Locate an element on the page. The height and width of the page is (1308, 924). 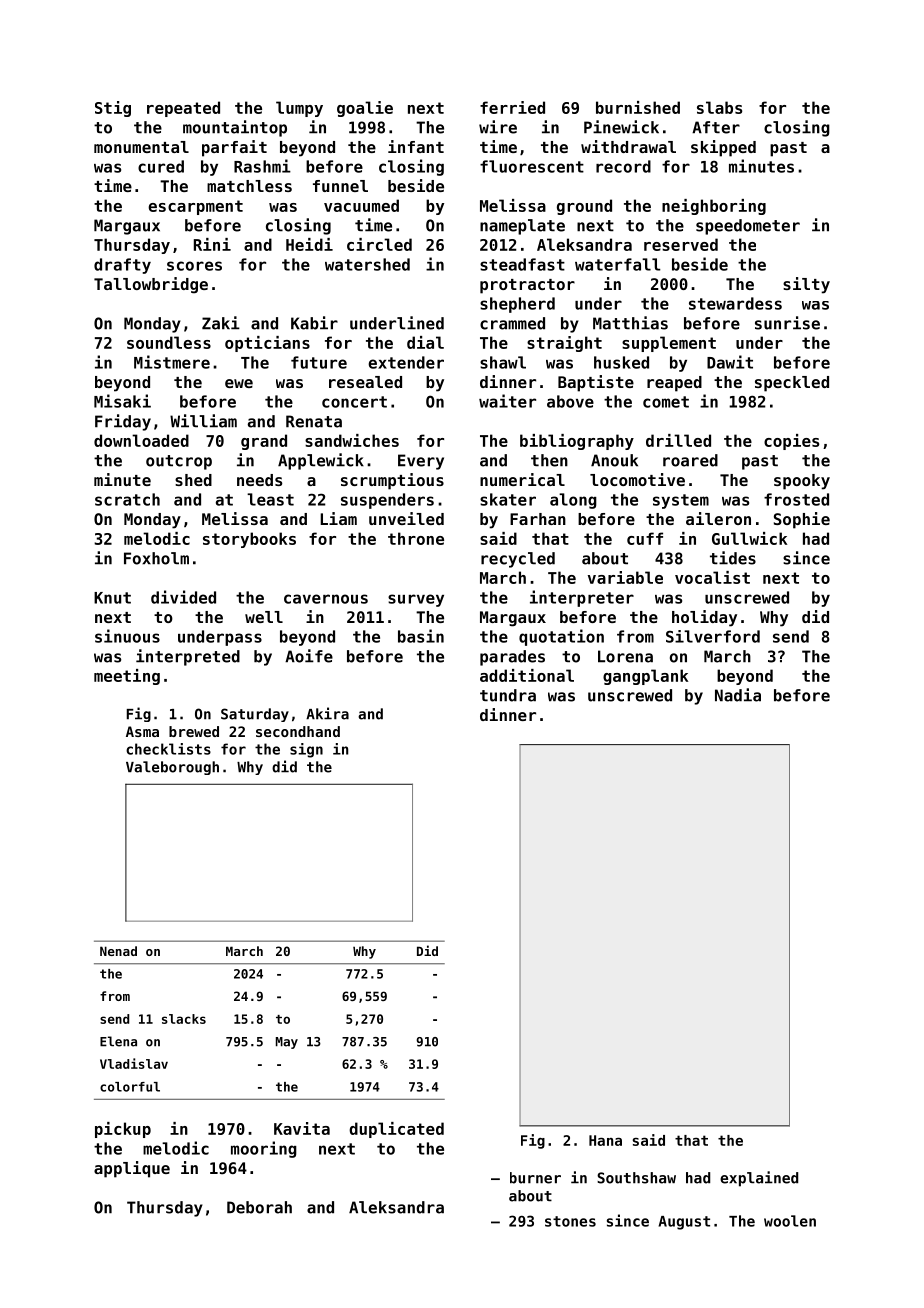
slabs is located at coordinates (719, 107).
